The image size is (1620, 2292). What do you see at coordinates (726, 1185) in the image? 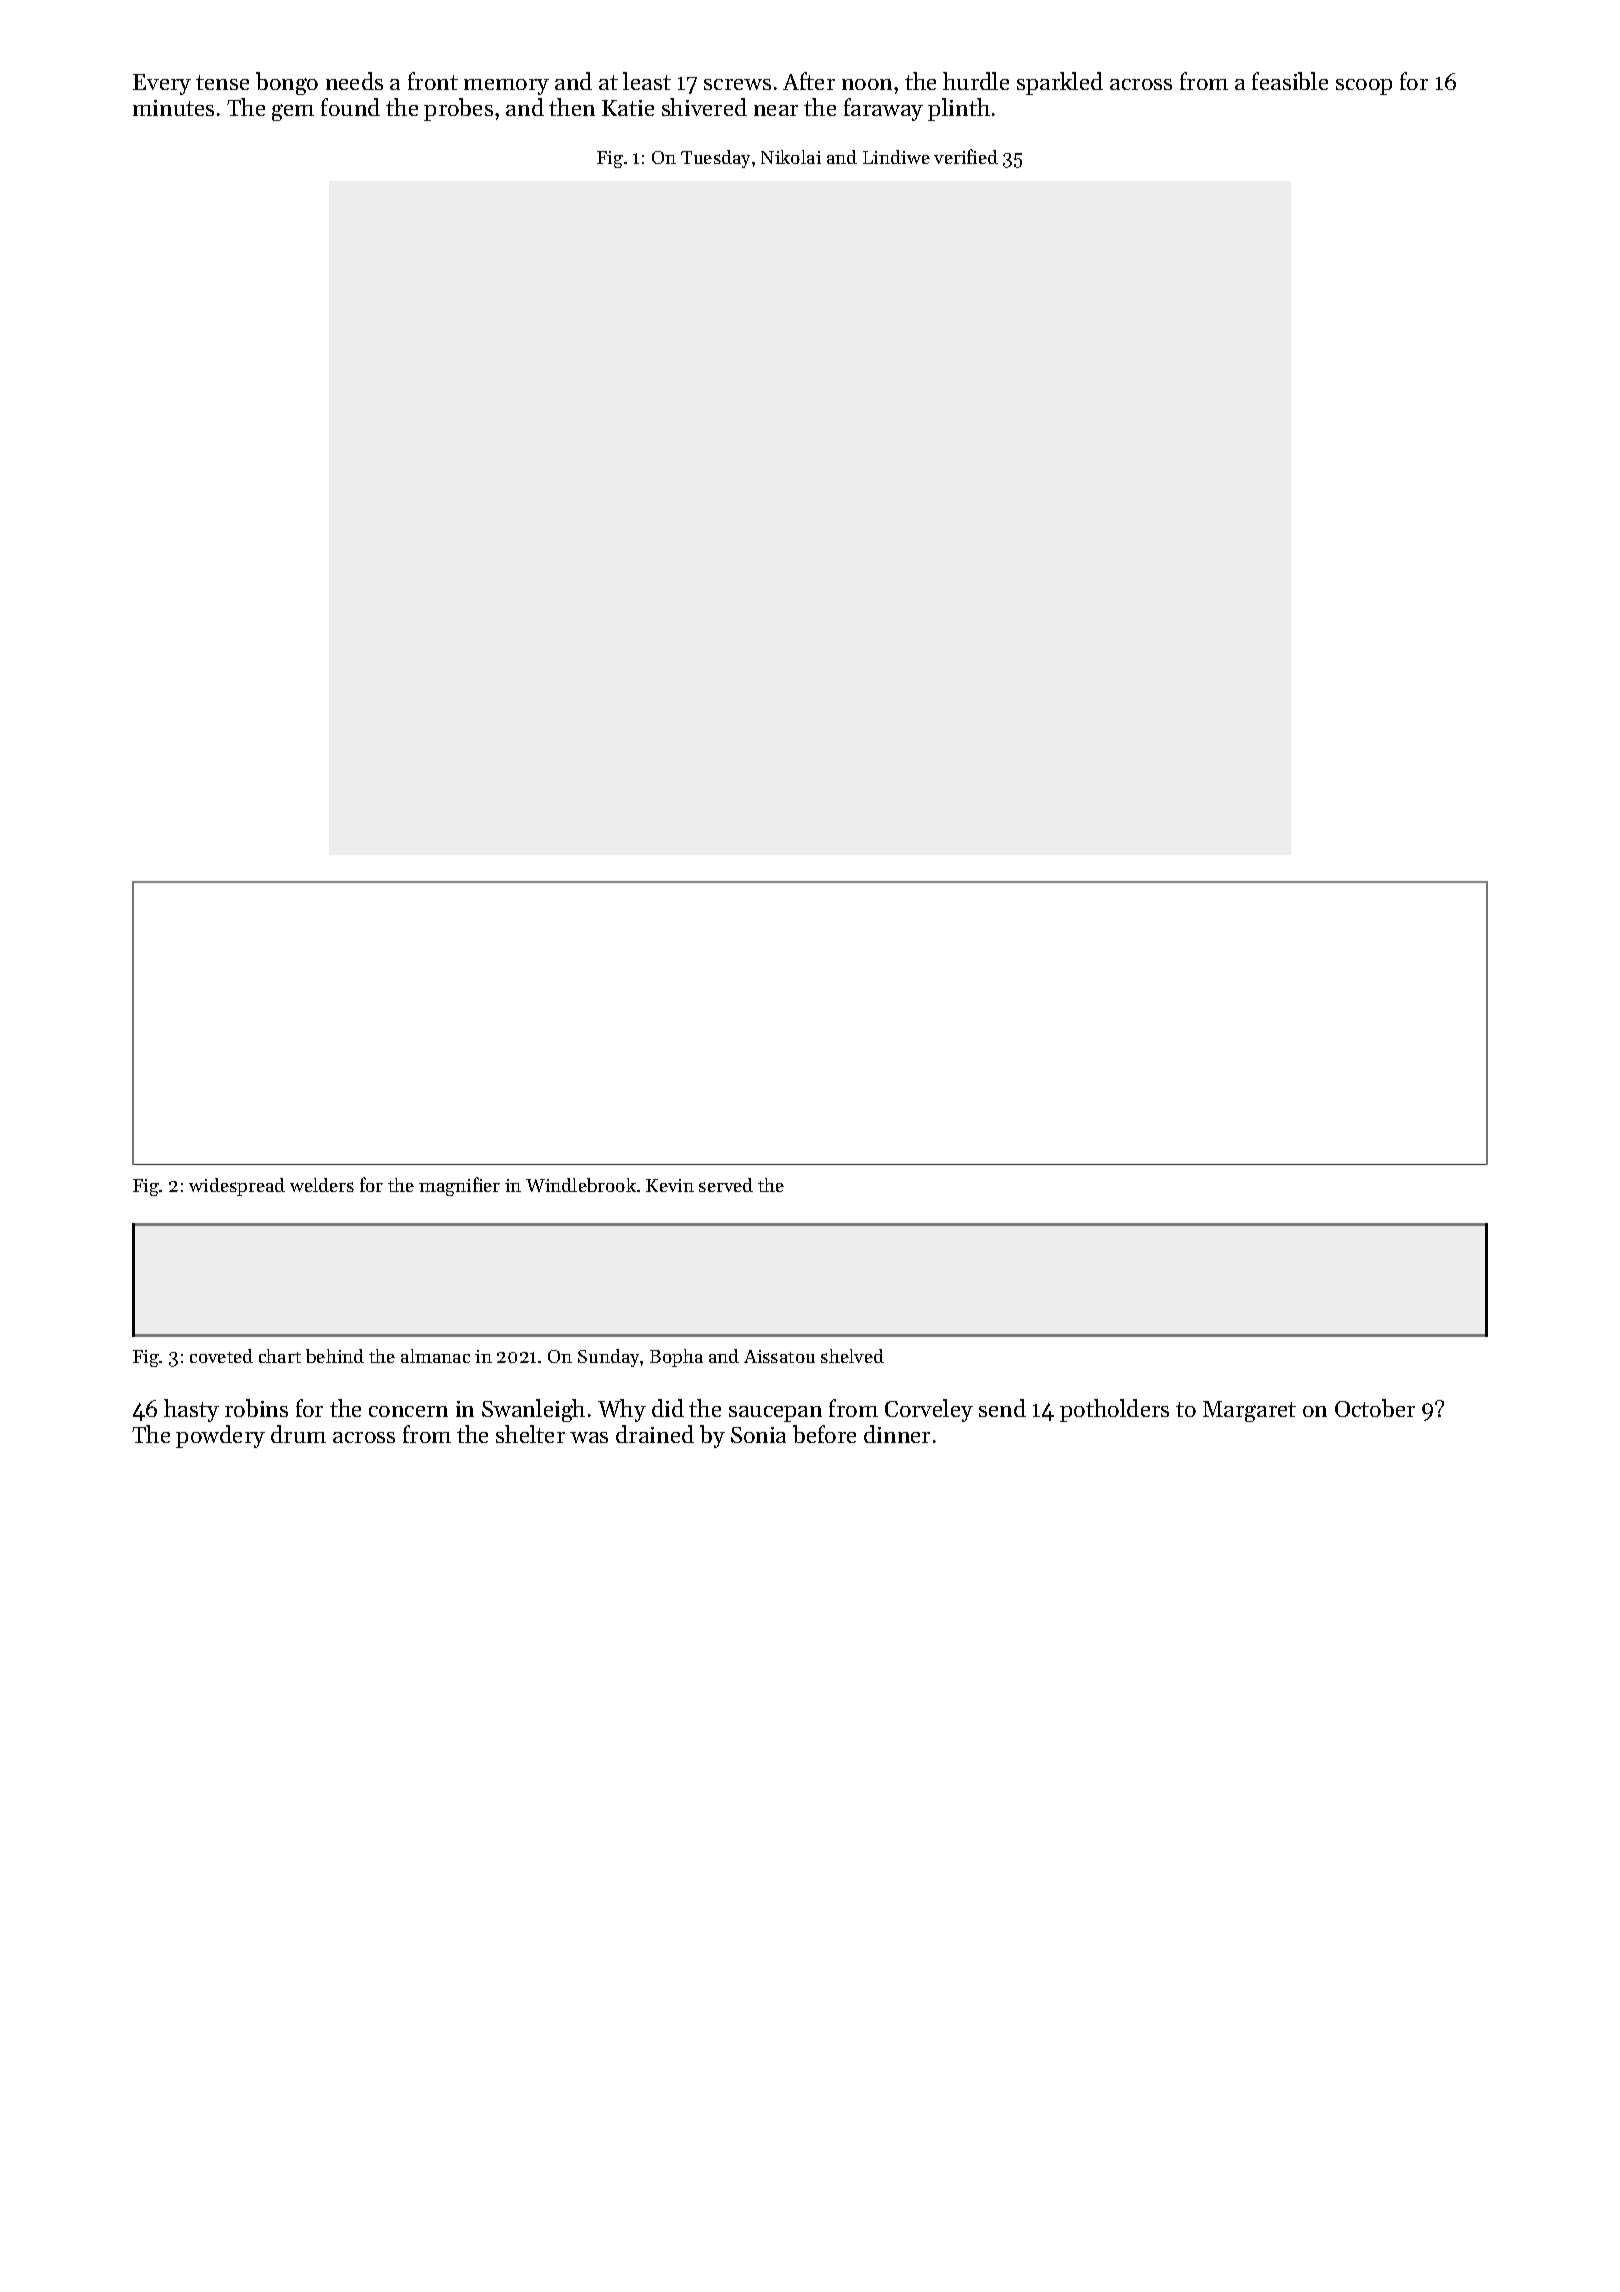
I see `served` at bounding box center [726, 1185].
